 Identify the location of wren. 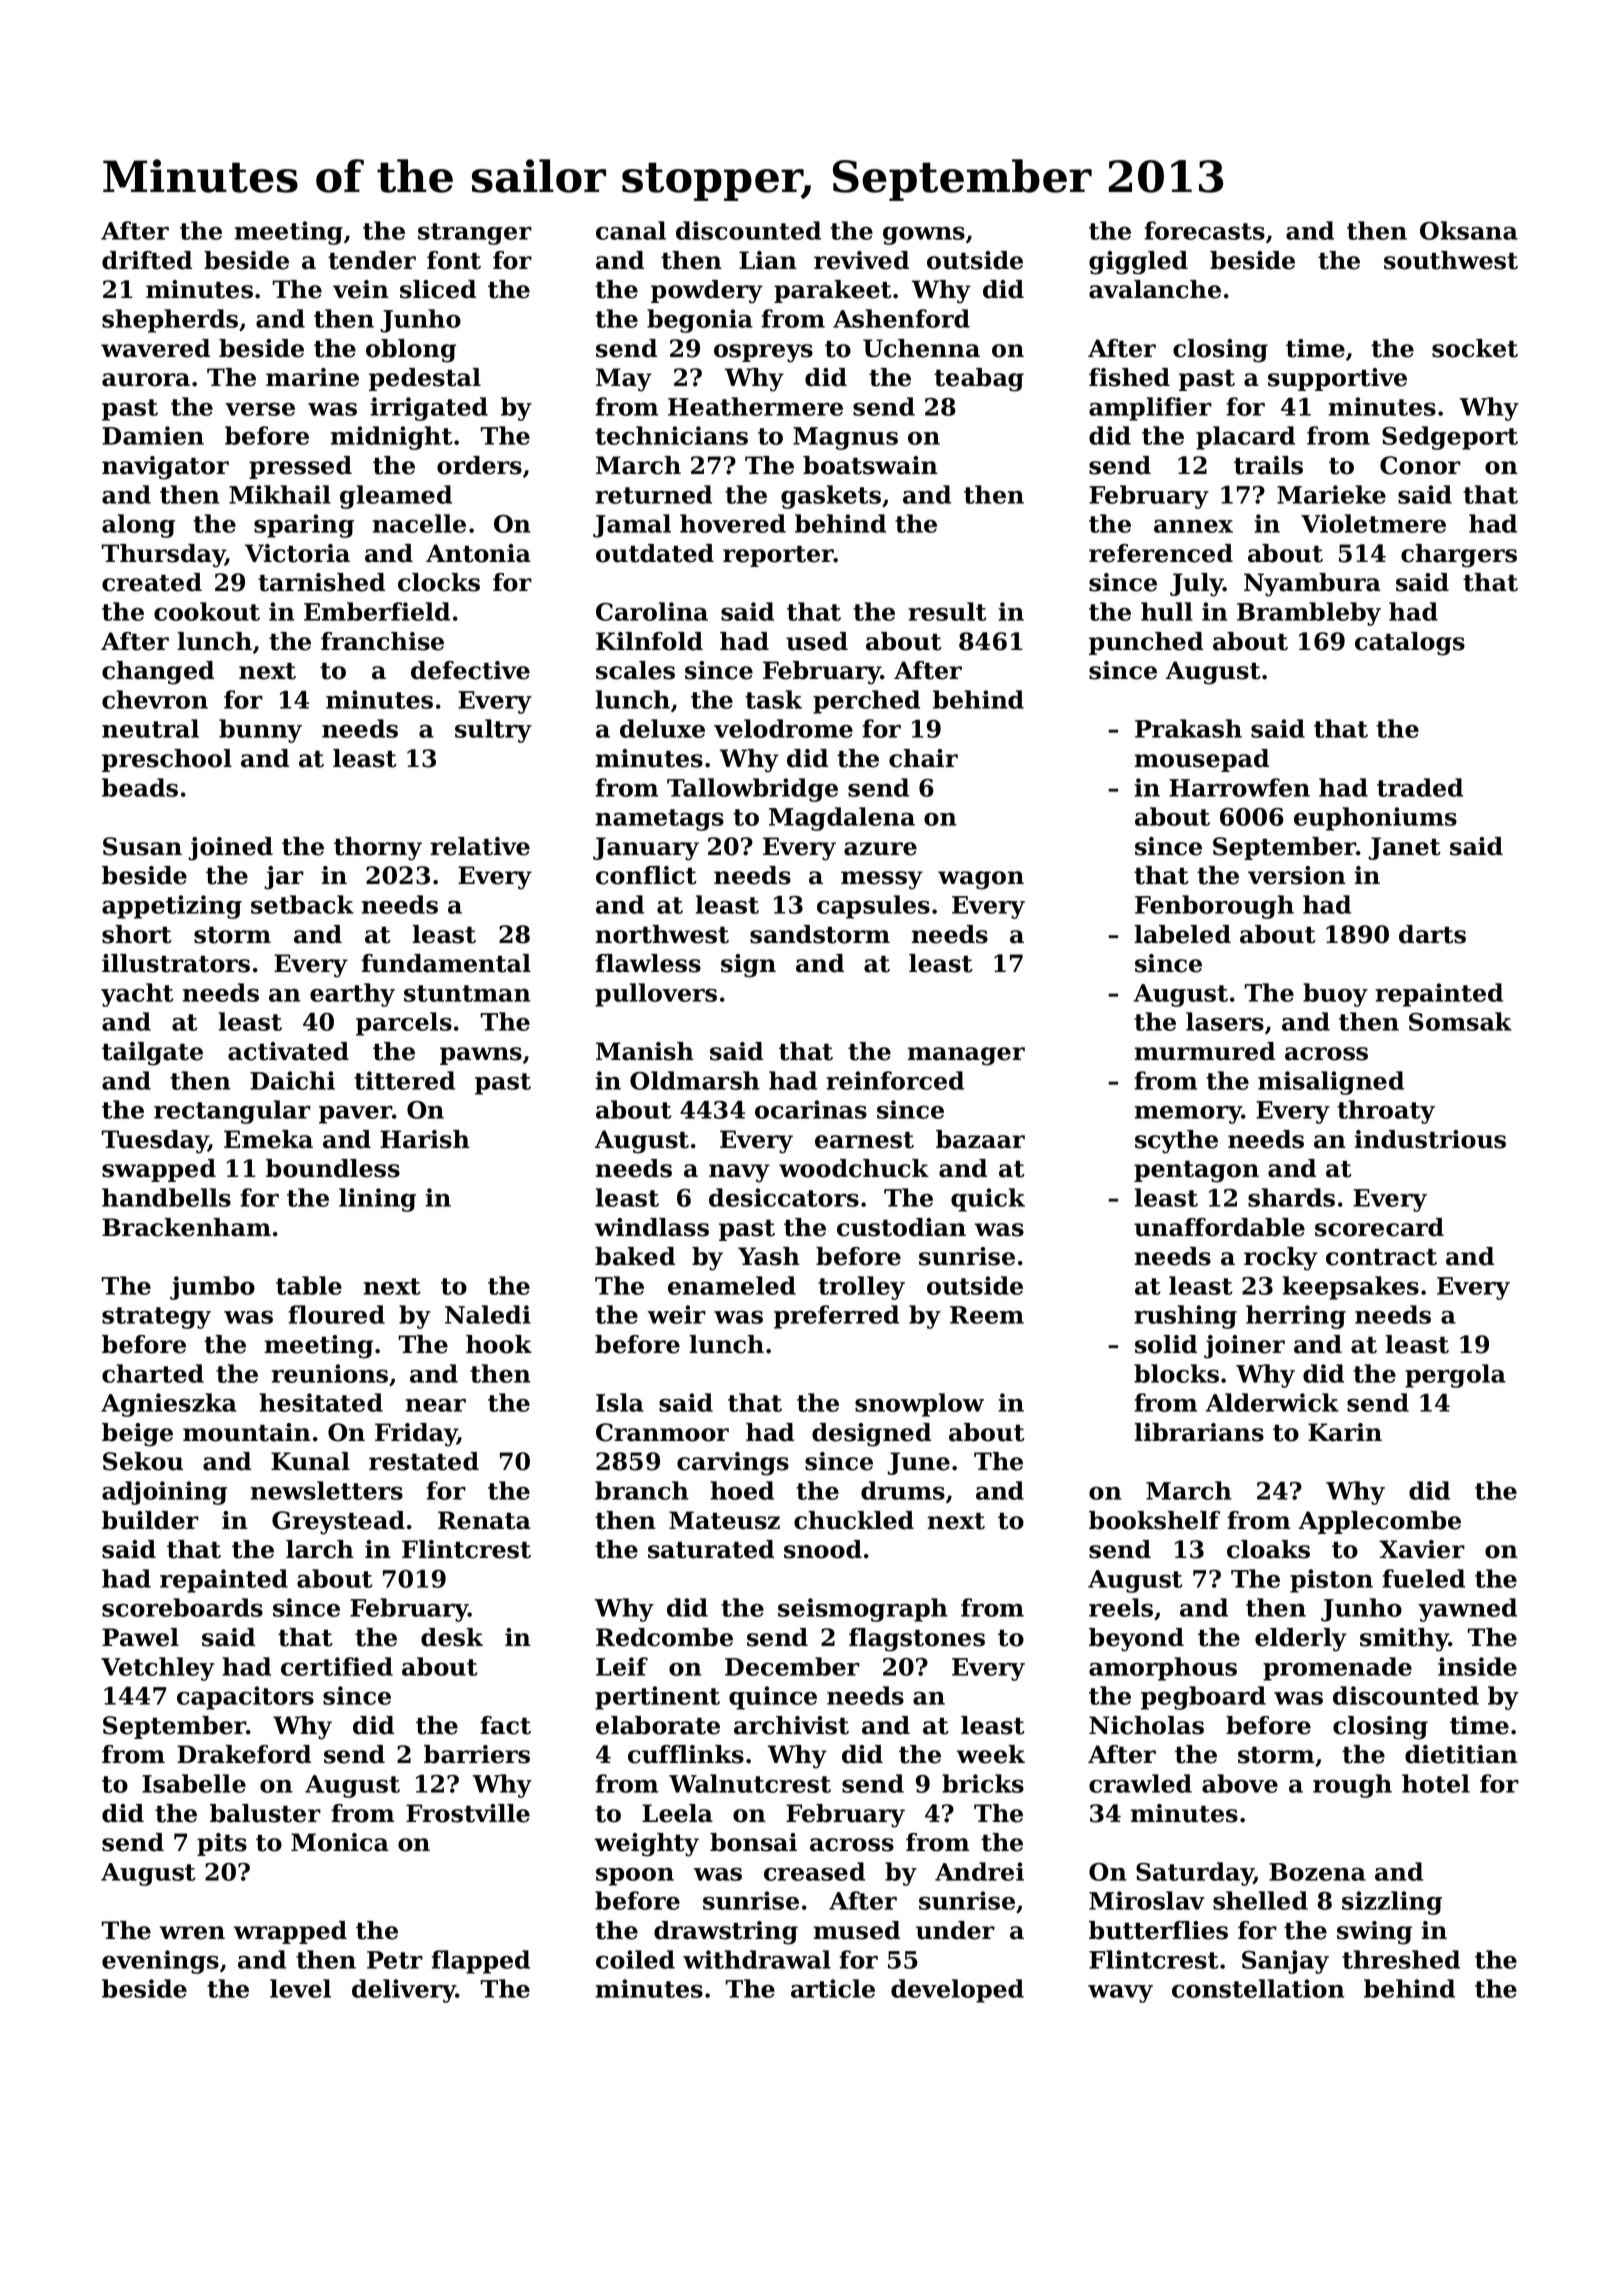
(192, 1933).
